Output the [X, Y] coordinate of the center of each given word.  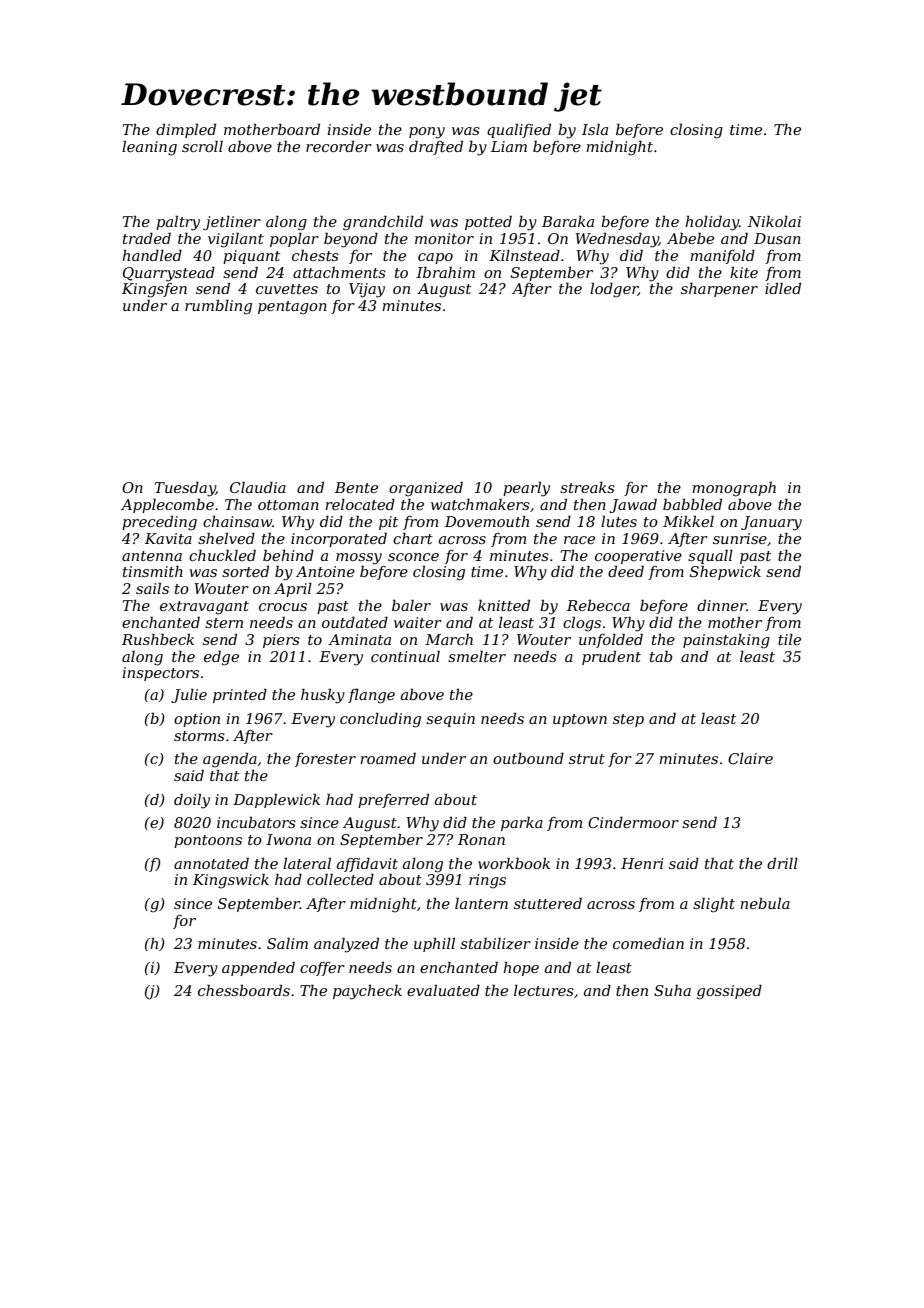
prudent [611, 658]
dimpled [186, 131]
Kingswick [231, 881]
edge [221, 658]
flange [371, 696]
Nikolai [774, 221]
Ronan [481, 839]
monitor [444, 238]
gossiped [729, 992]
